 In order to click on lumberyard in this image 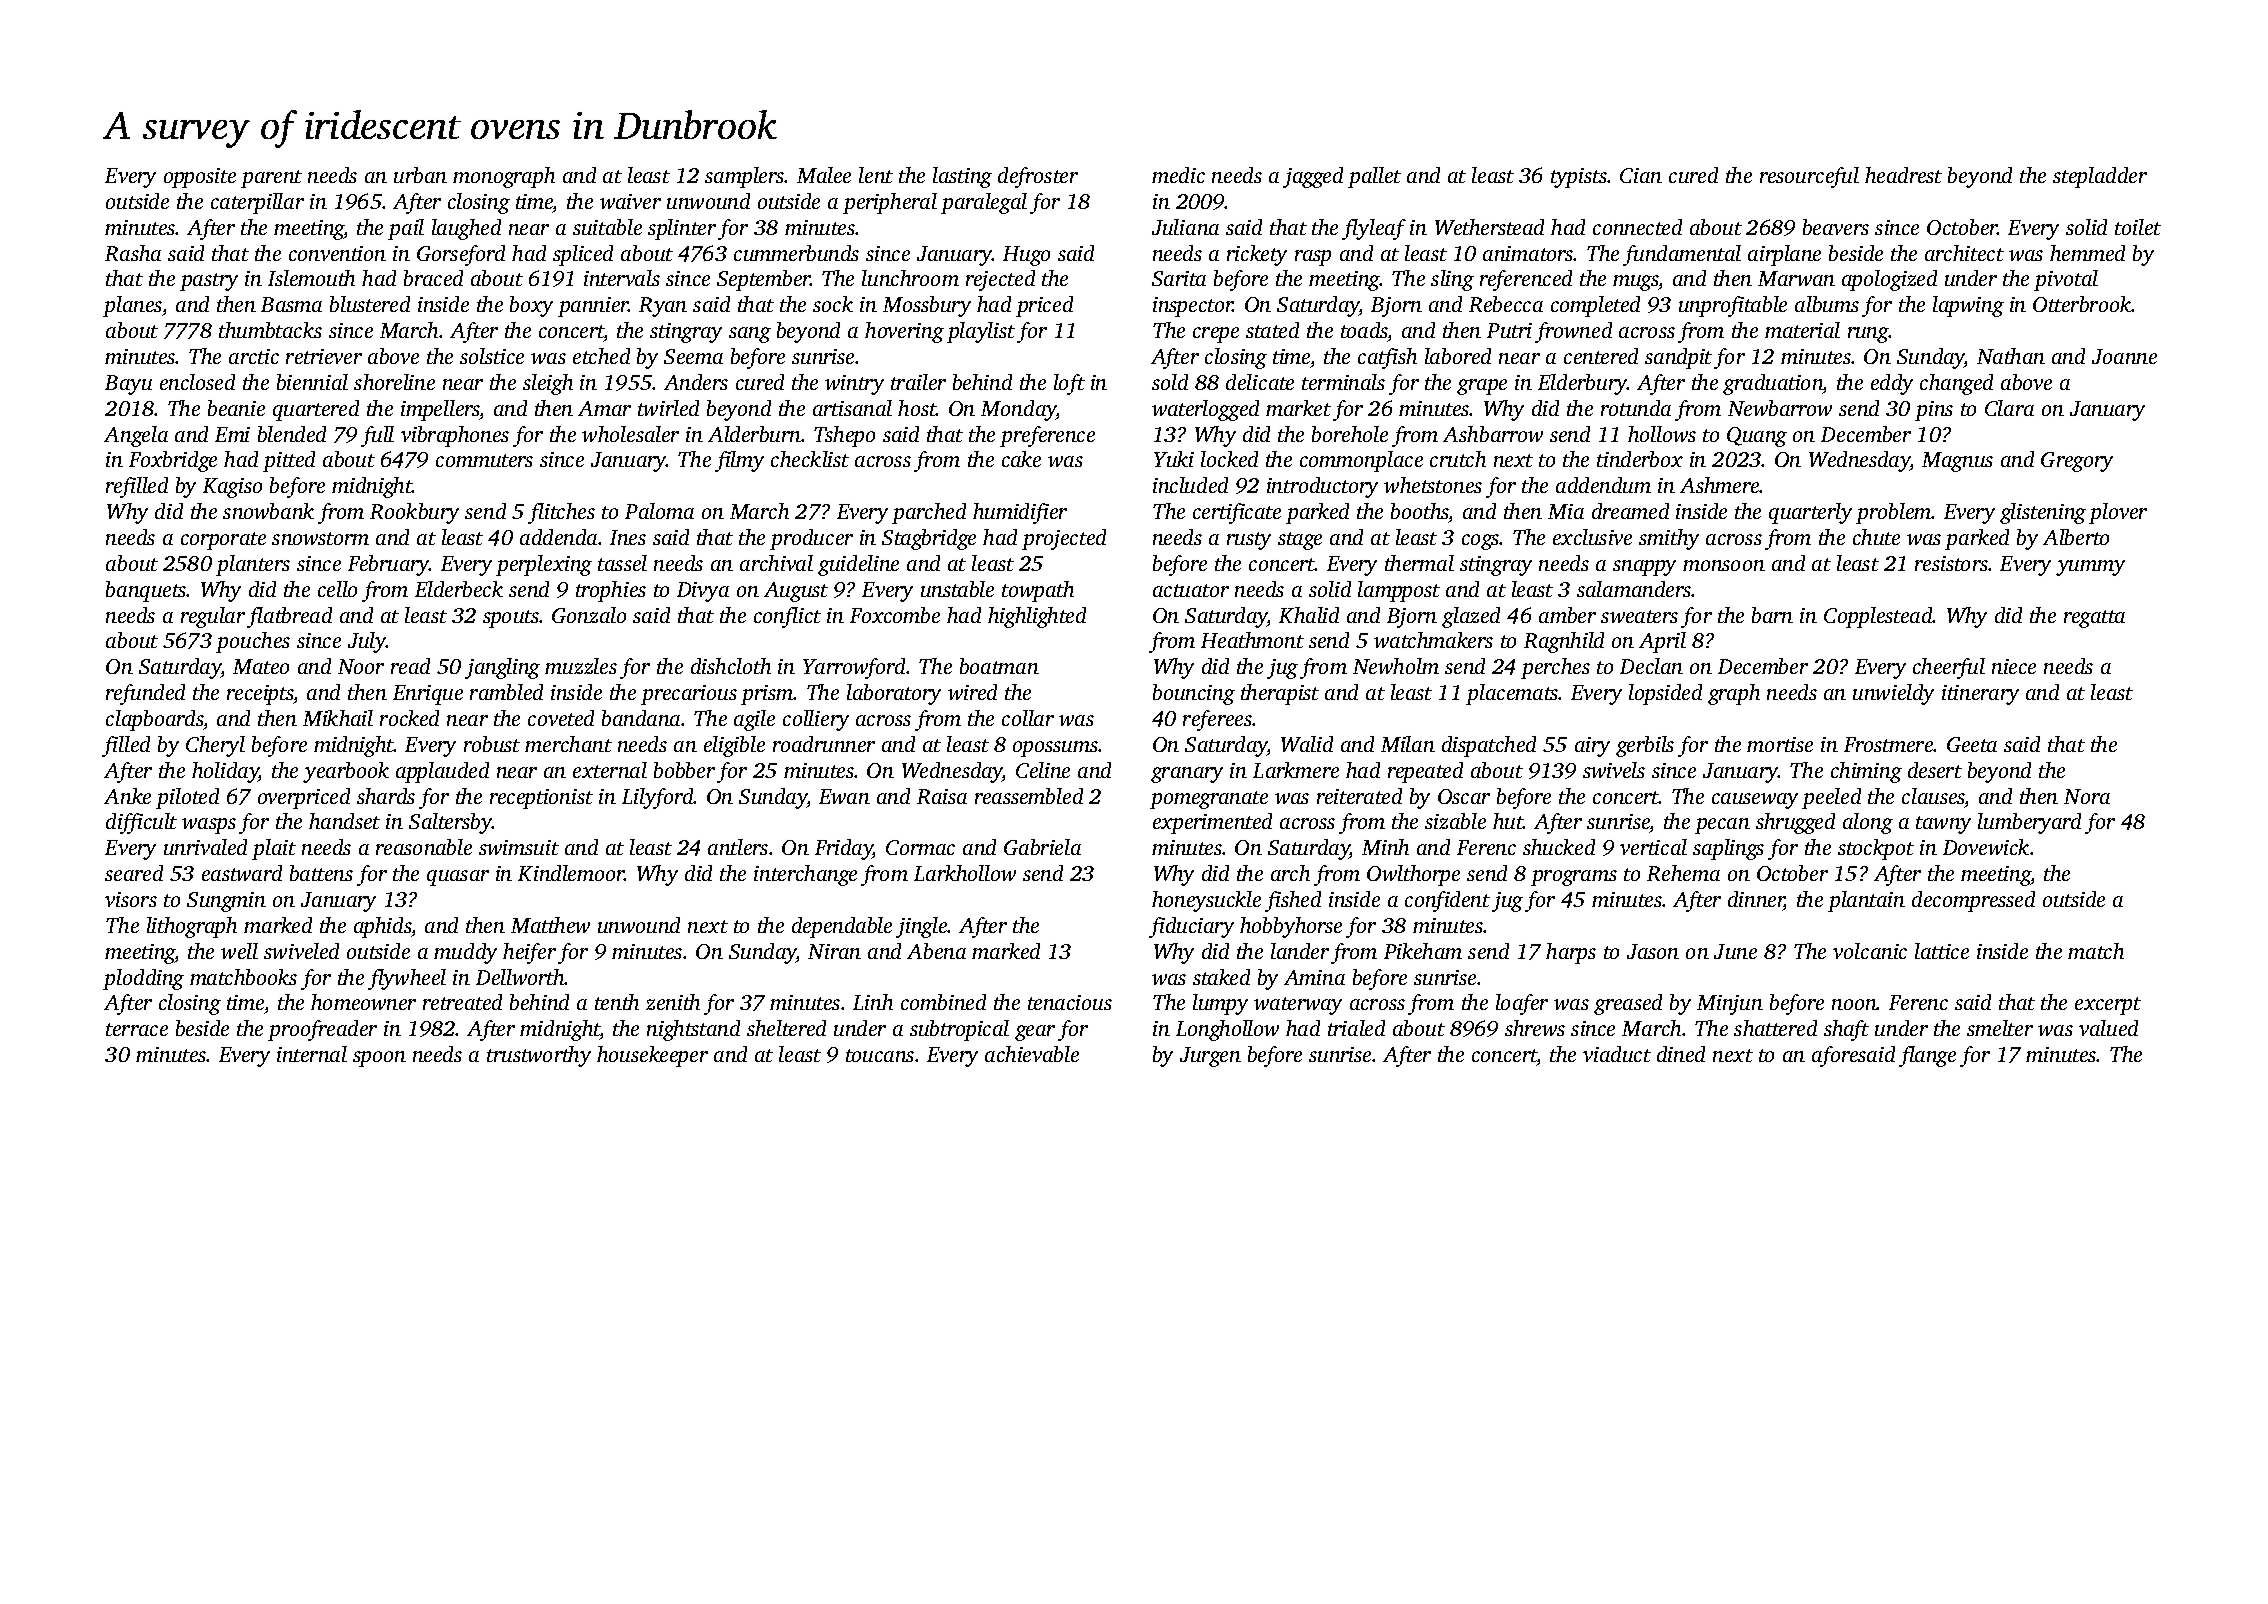, I will do `click(2029, 823)`.
